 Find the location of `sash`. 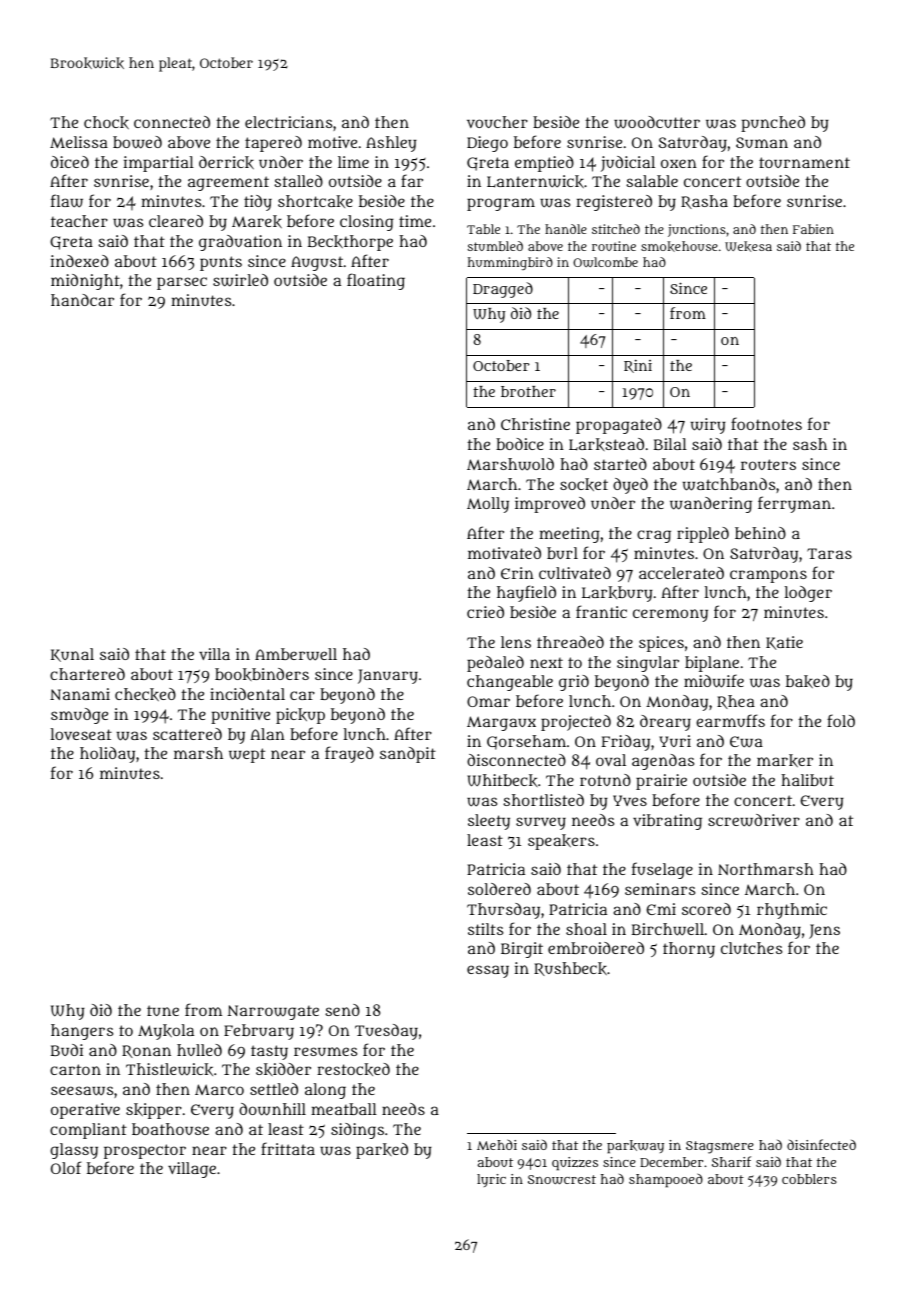

sash is located at coordinates (810, 444).
